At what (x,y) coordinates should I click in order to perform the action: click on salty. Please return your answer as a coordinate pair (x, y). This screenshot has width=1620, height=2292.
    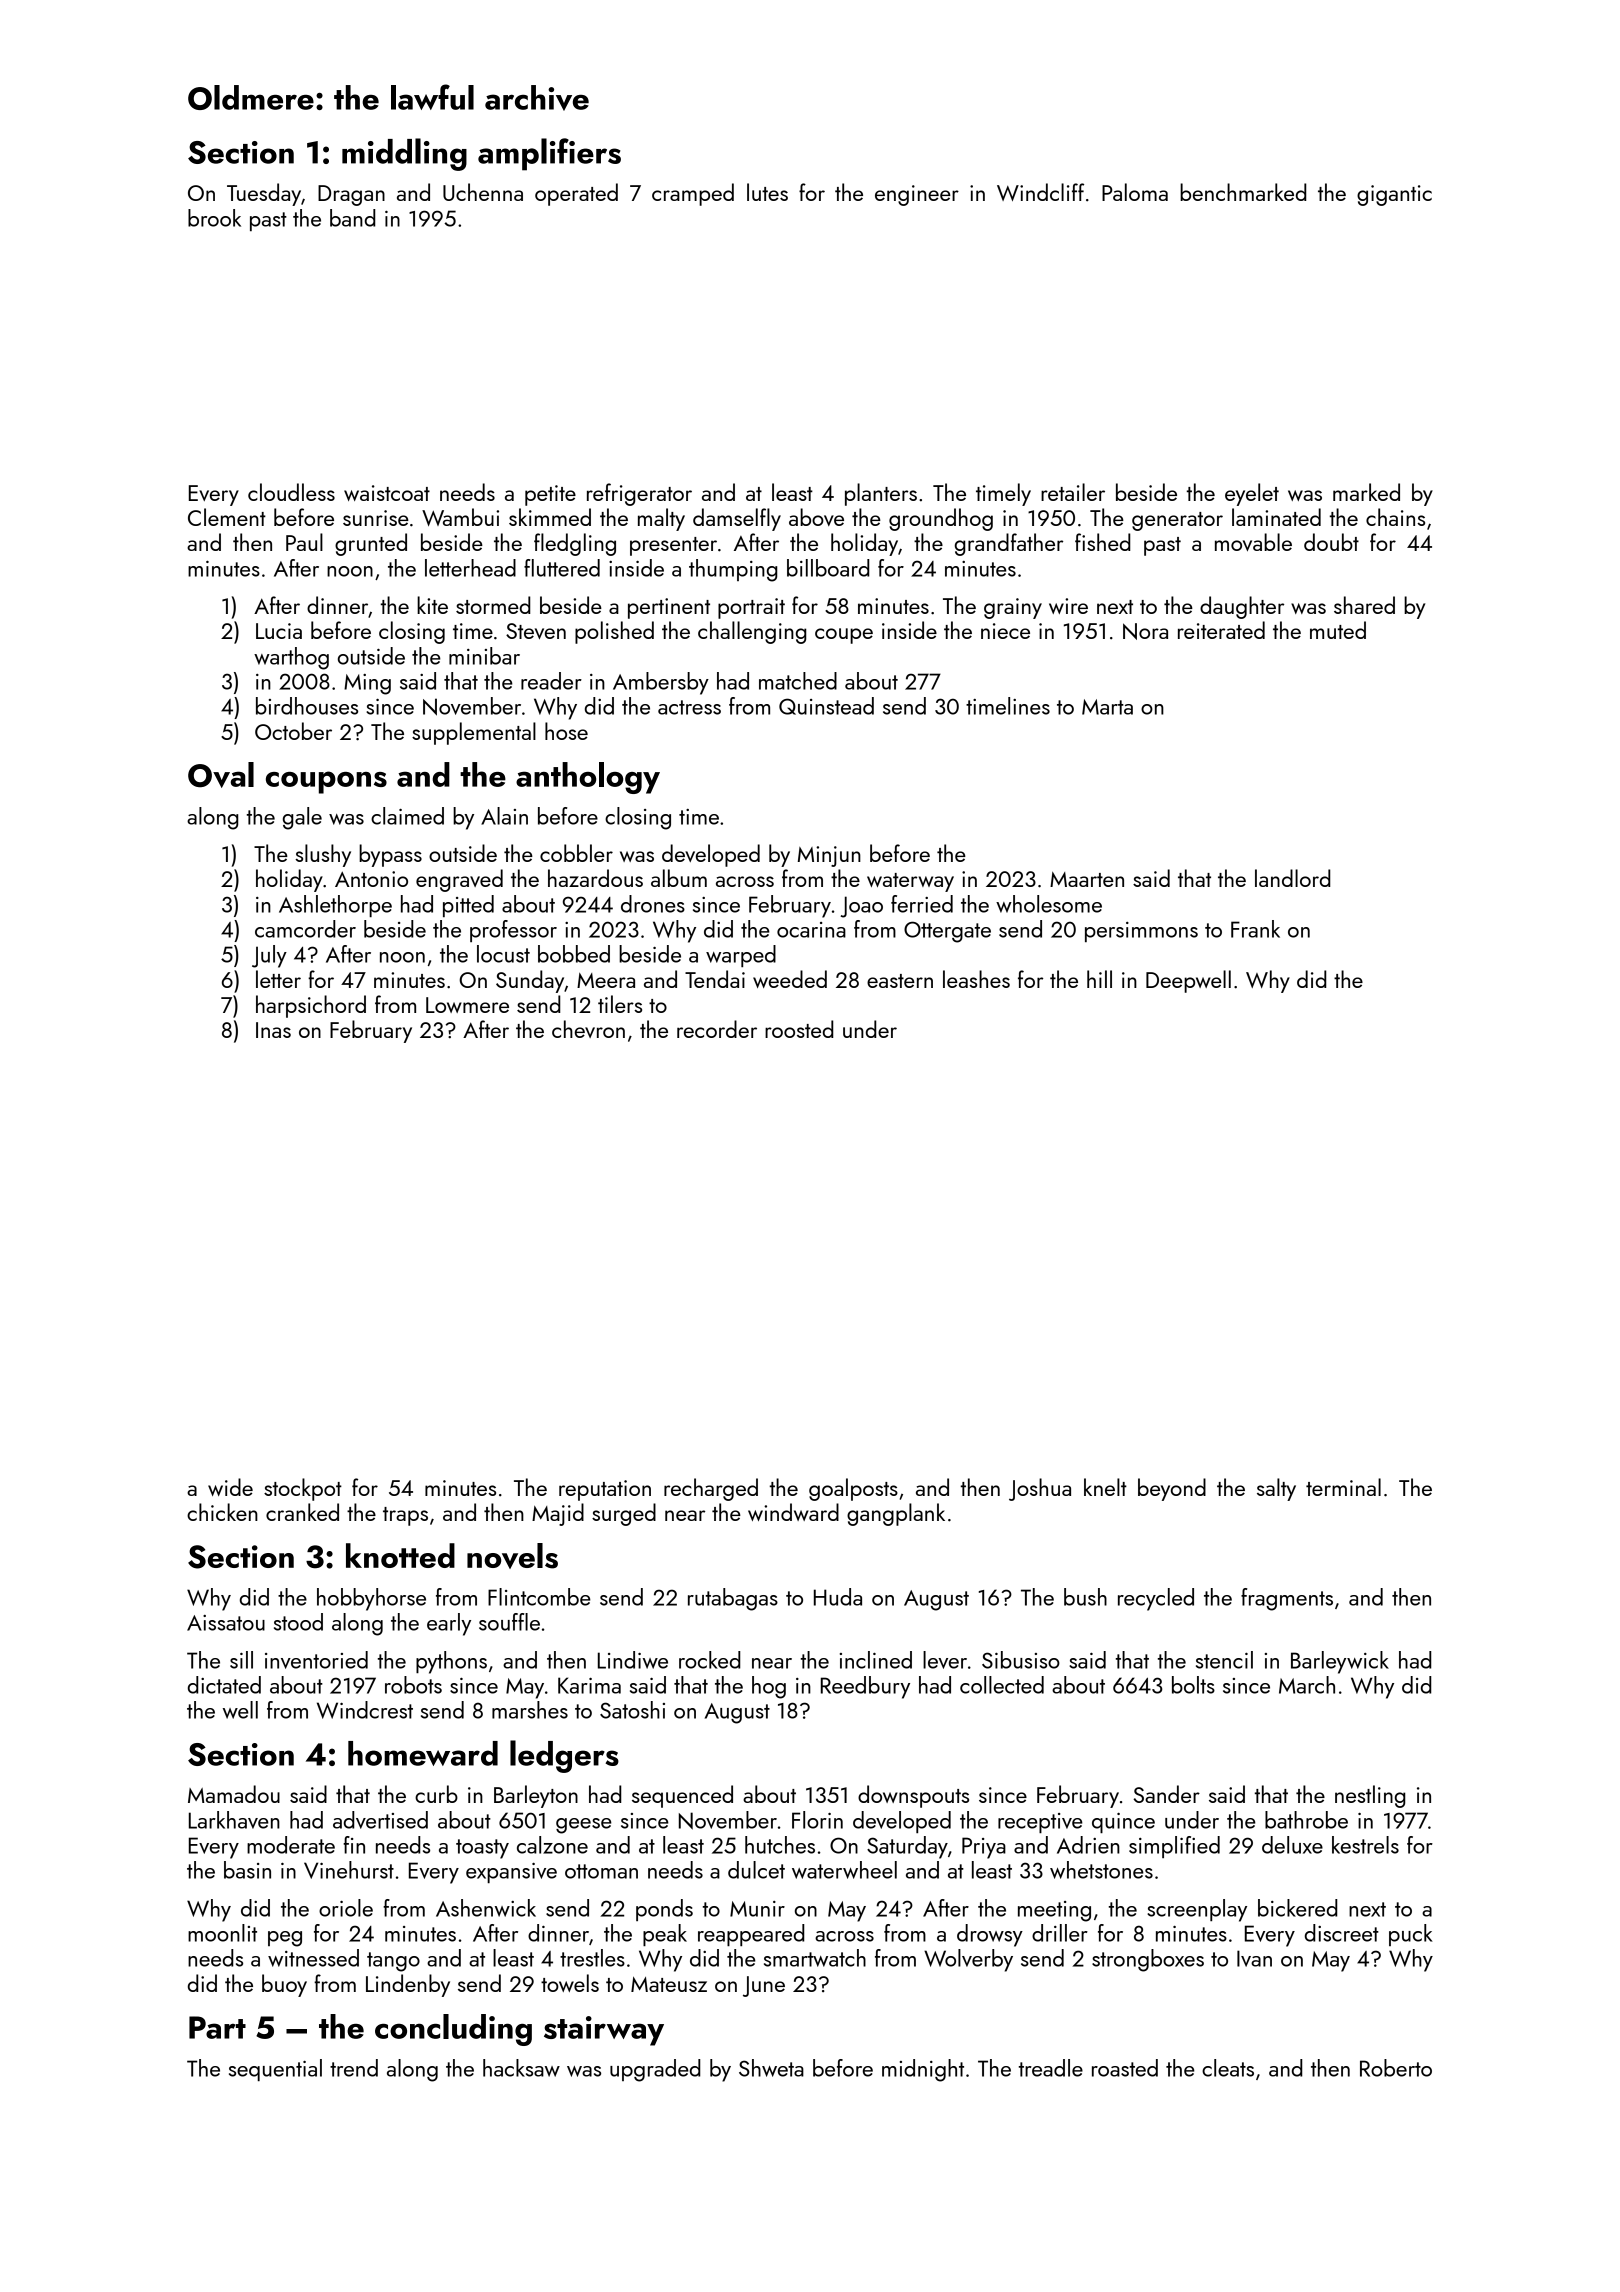
    Looking at the image, I should click on (1276, 1489).
